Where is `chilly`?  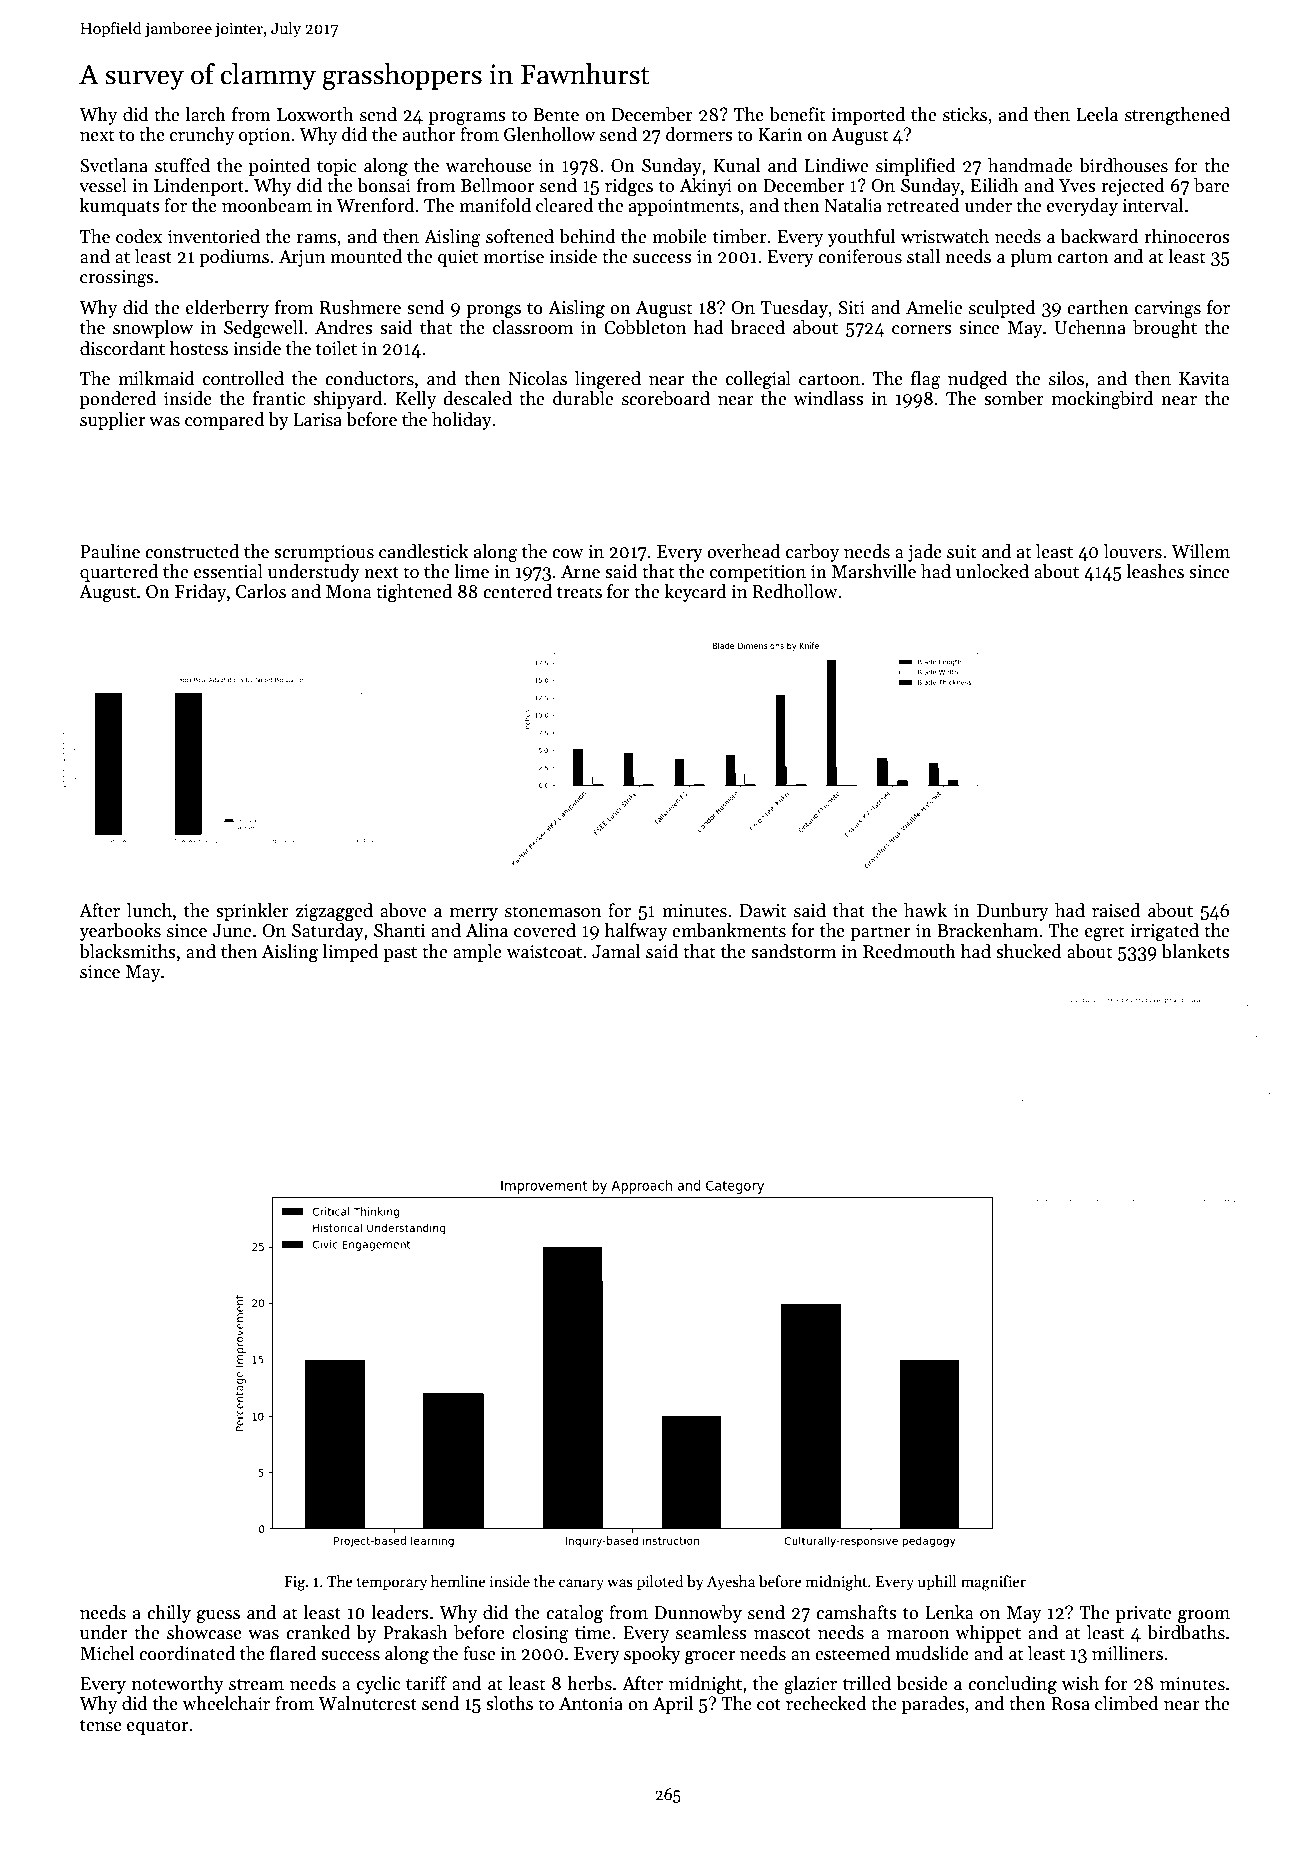 chilly is located at coordinates (169, 1614).
